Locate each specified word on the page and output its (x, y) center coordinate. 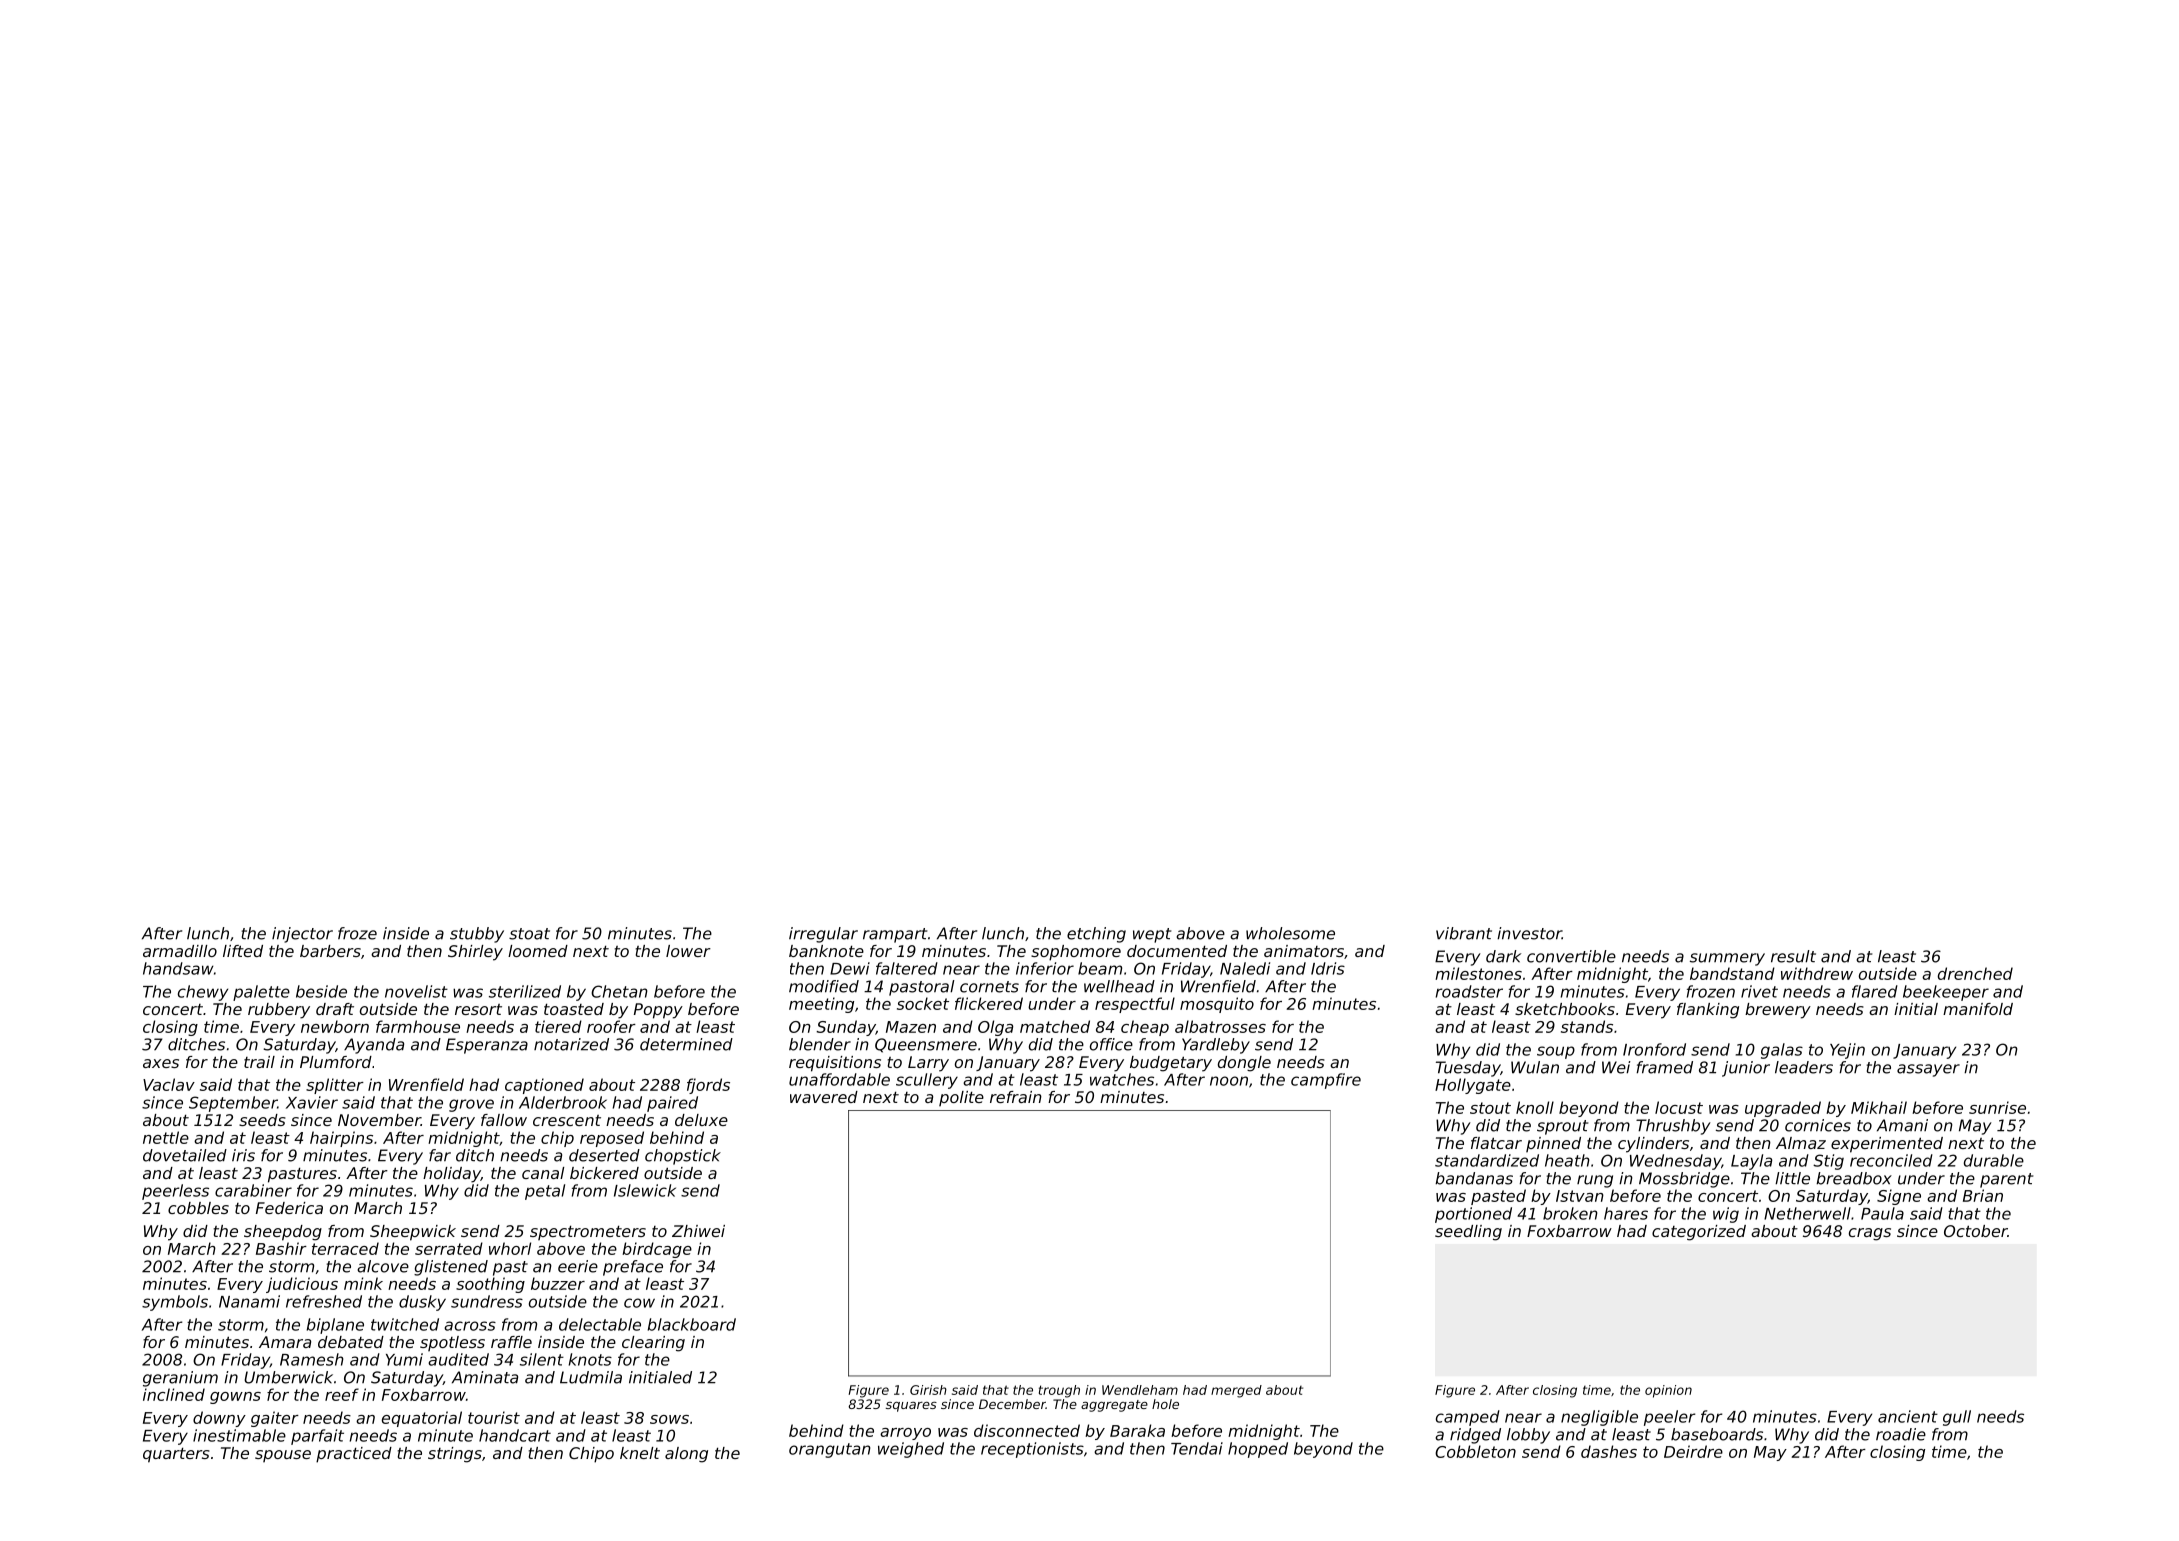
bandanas (1474, 1178)
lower (688, 951)
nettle (166, 1137)
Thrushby (1673, 1127)
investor (1529, 933)
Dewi (850, 968)
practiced (354, 1455)
